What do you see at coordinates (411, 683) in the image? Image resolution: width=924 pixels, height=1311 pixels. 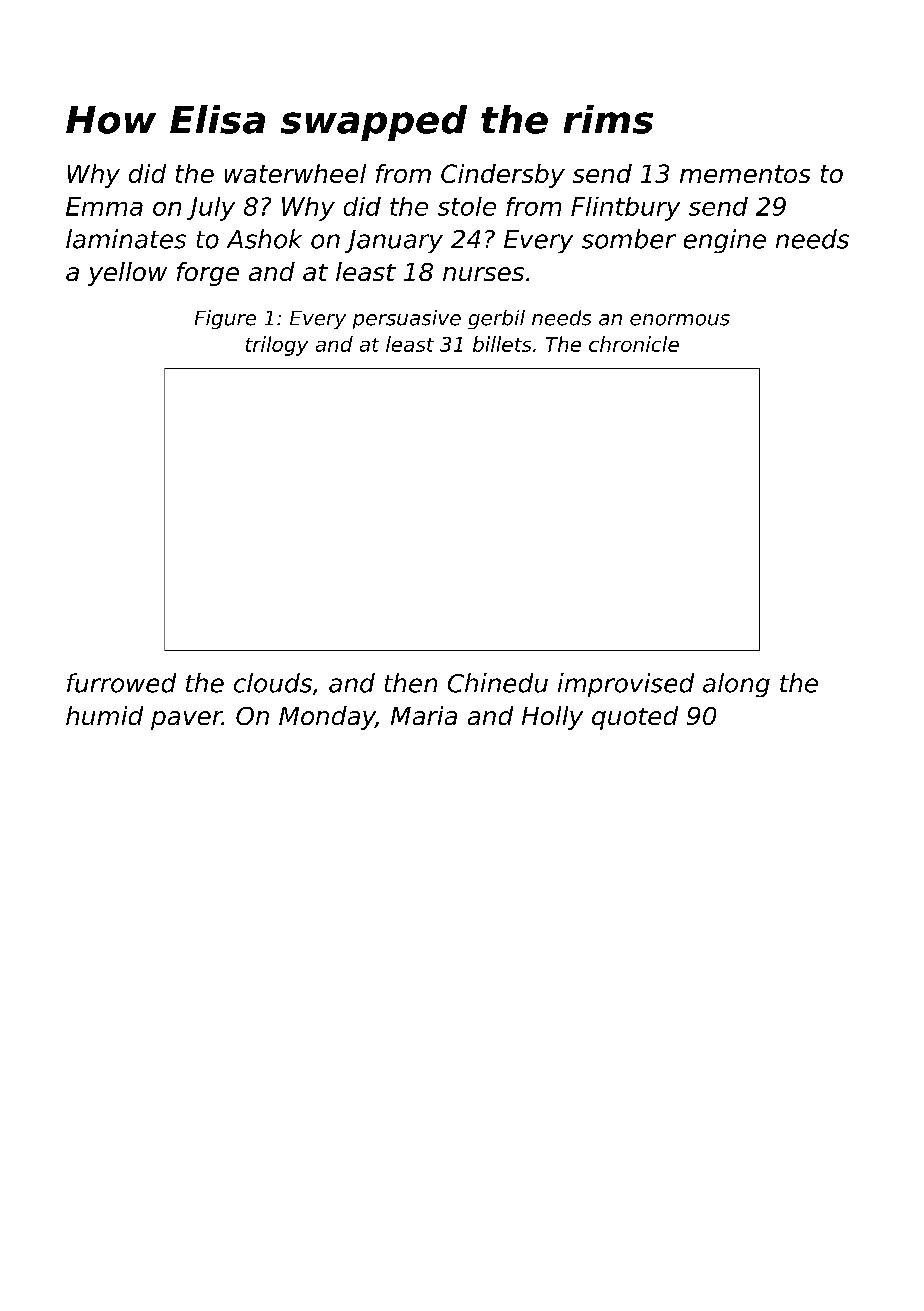 I see `then` at bounding box center [411, 683].
